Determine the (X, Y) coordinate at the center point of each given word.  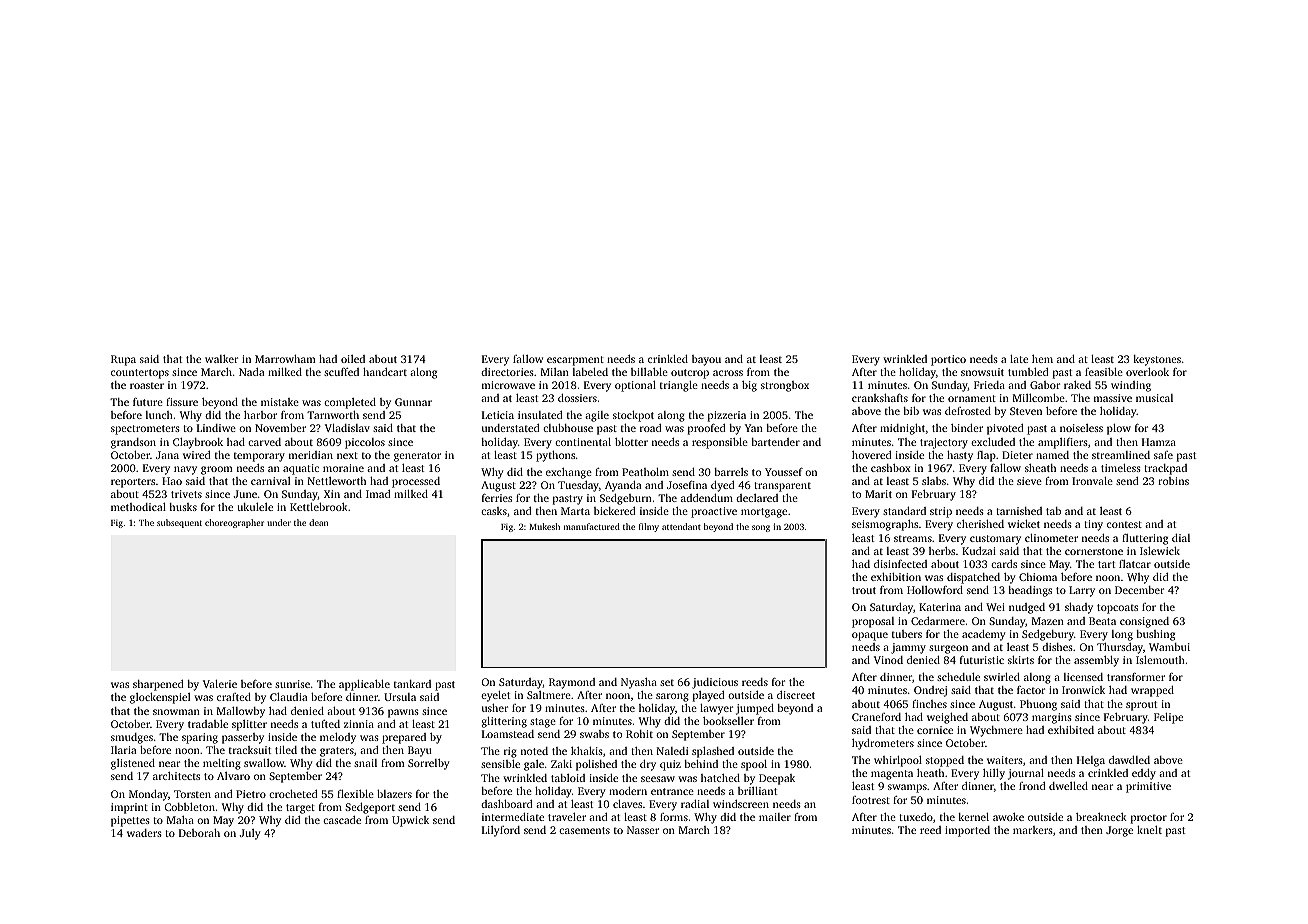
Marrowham (285, 359)
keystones (1157, 360)
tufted (325, 724)
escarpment (575, 361)
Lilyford (501, 831)
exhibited (1071, 730)
